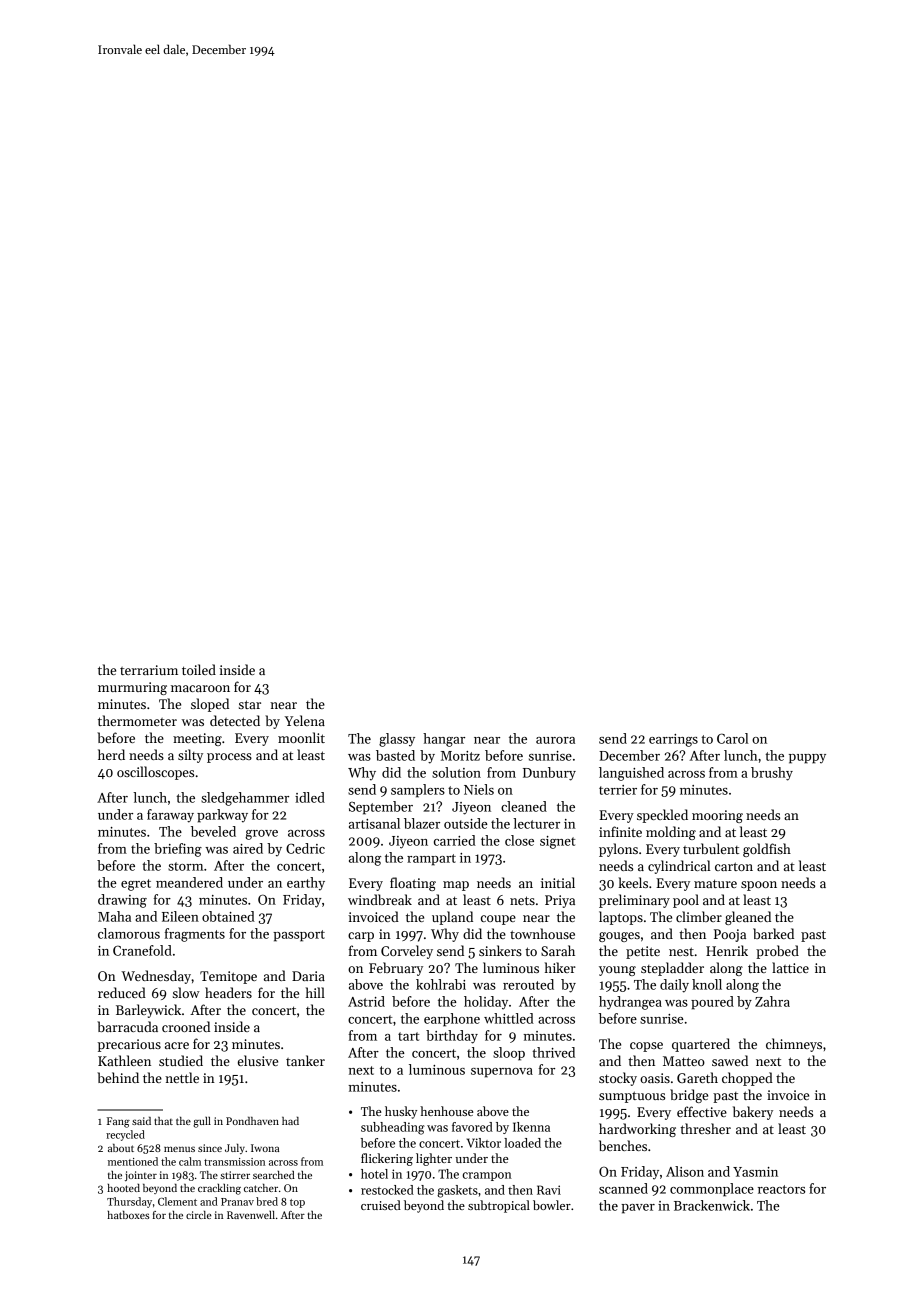 This screenshot has width=924, height=1308. What do you see at coordinates (128, 1215) in the screenshot?
I see `hatboxes` at bounding box center [128, 1215].
